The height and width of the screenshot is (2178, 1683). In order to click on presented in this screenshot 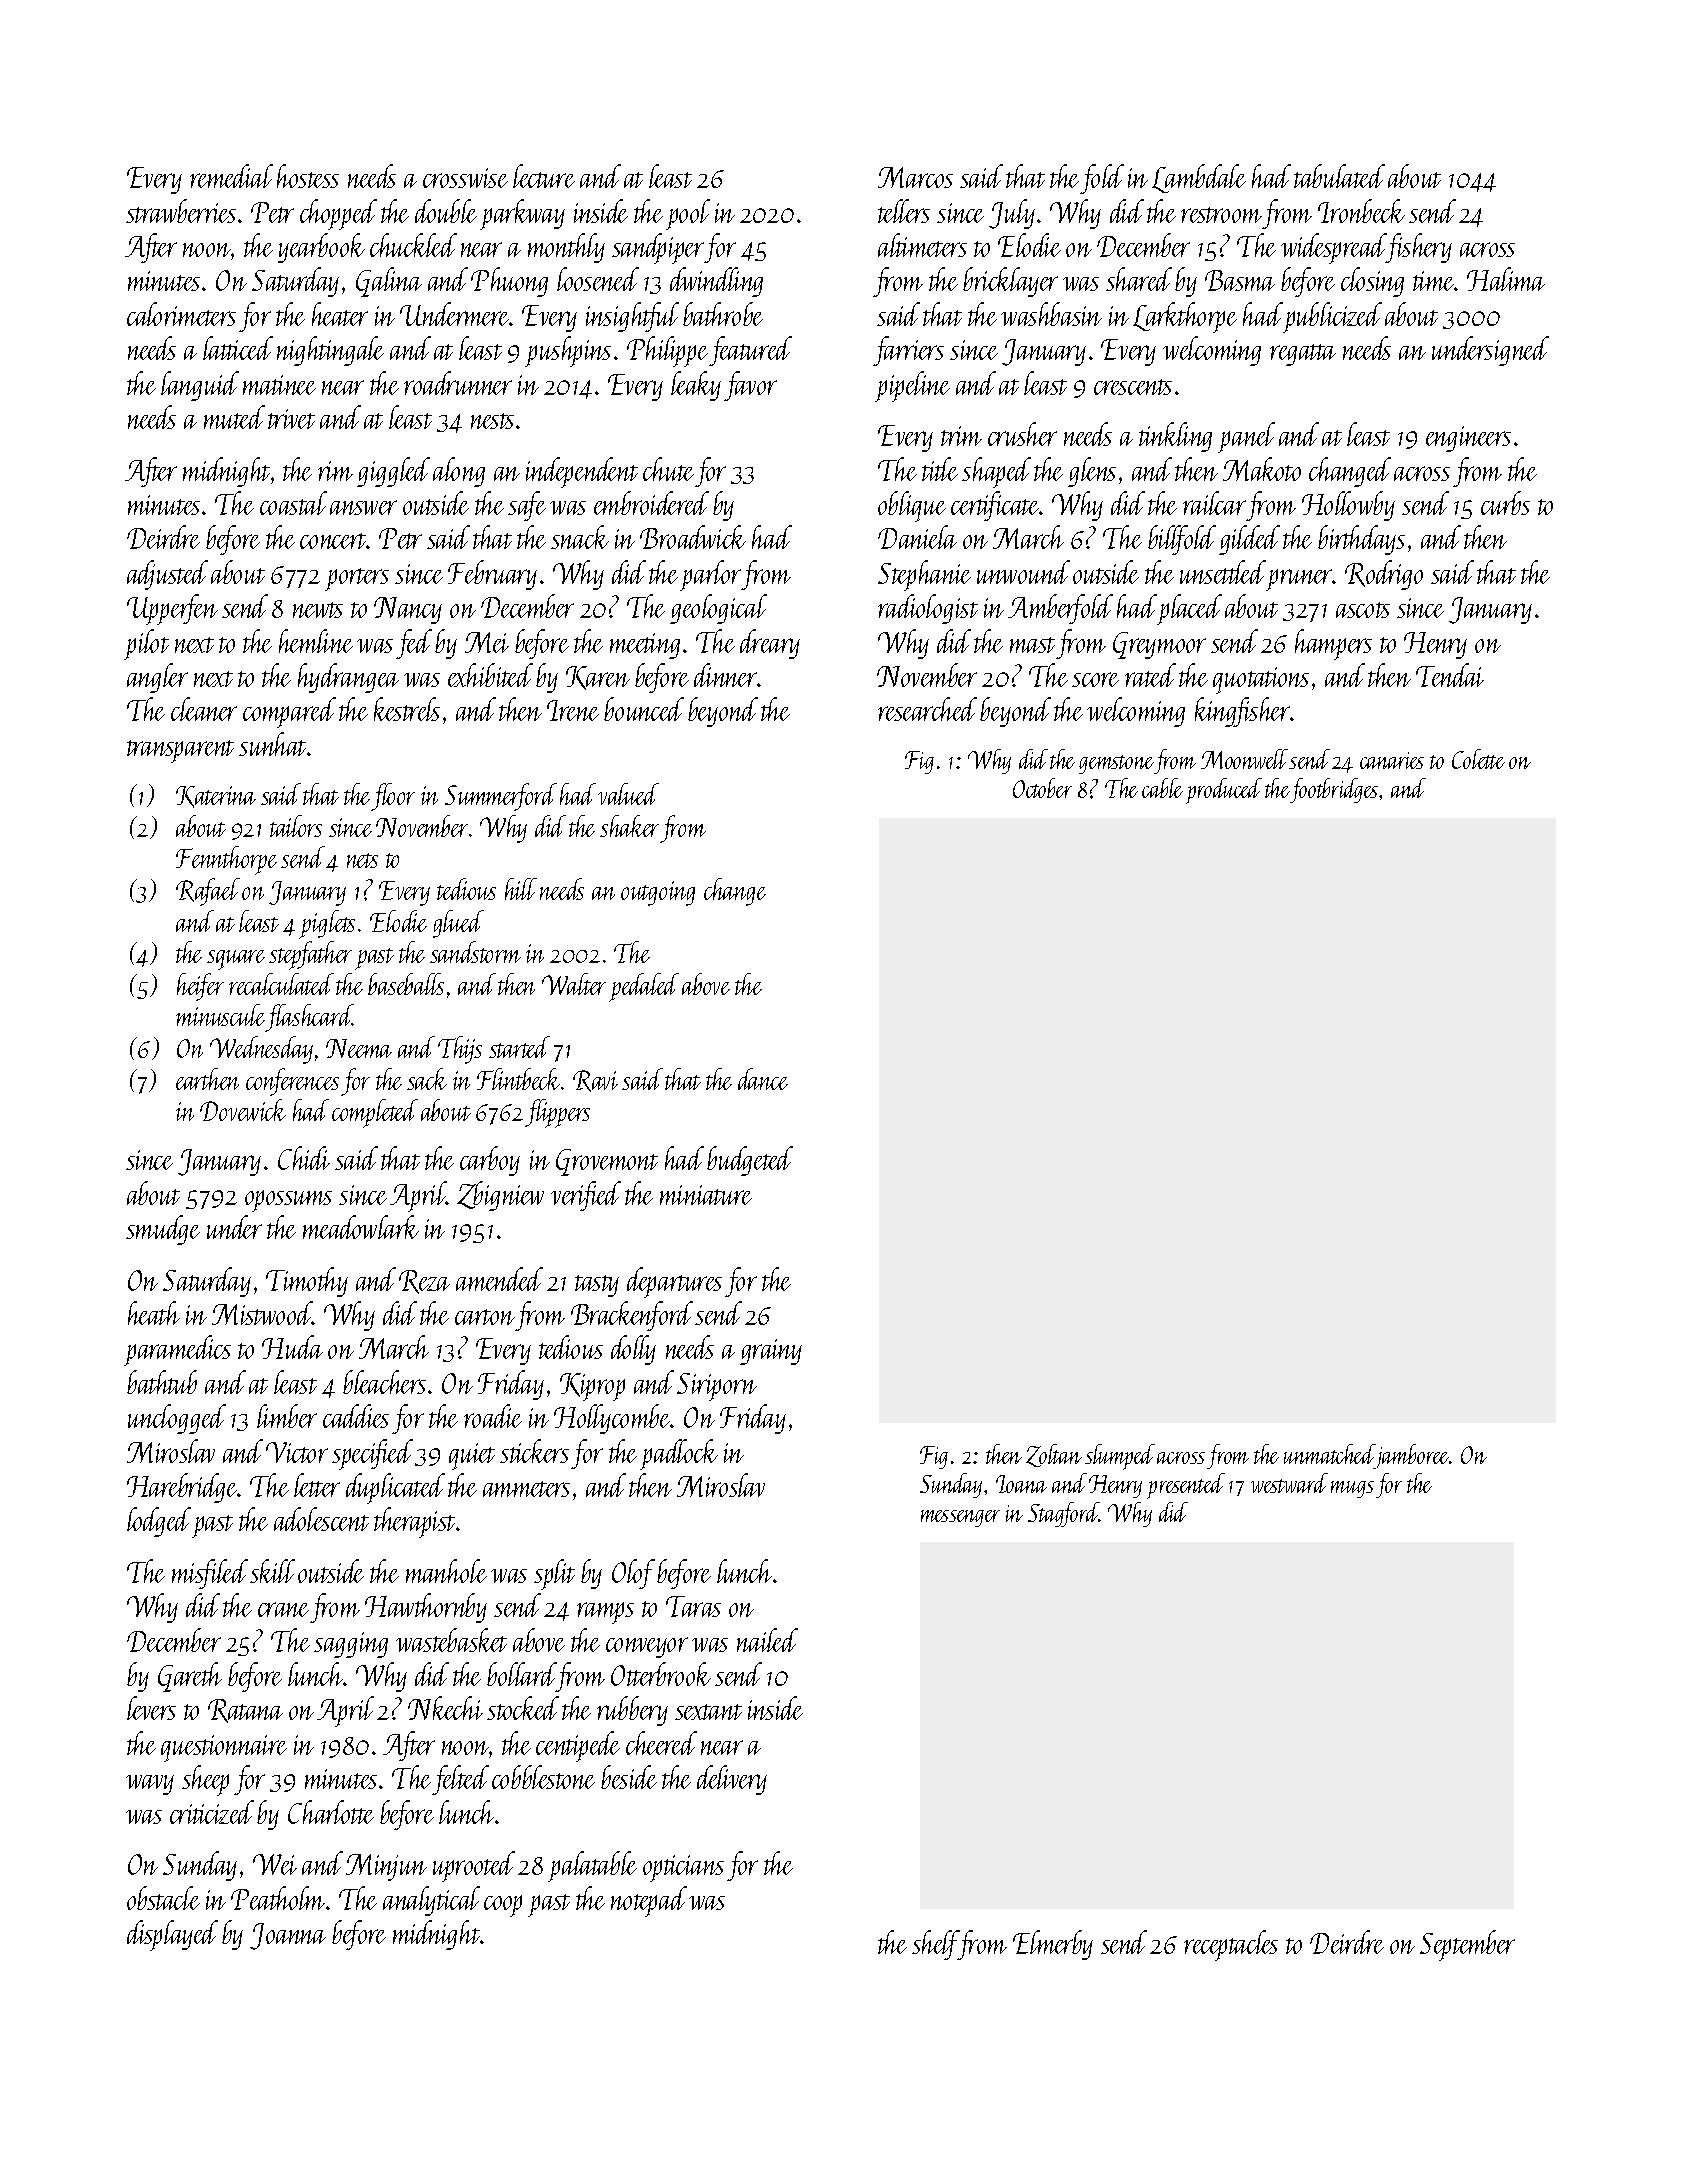, I will do `click(1186, 1486)`.
